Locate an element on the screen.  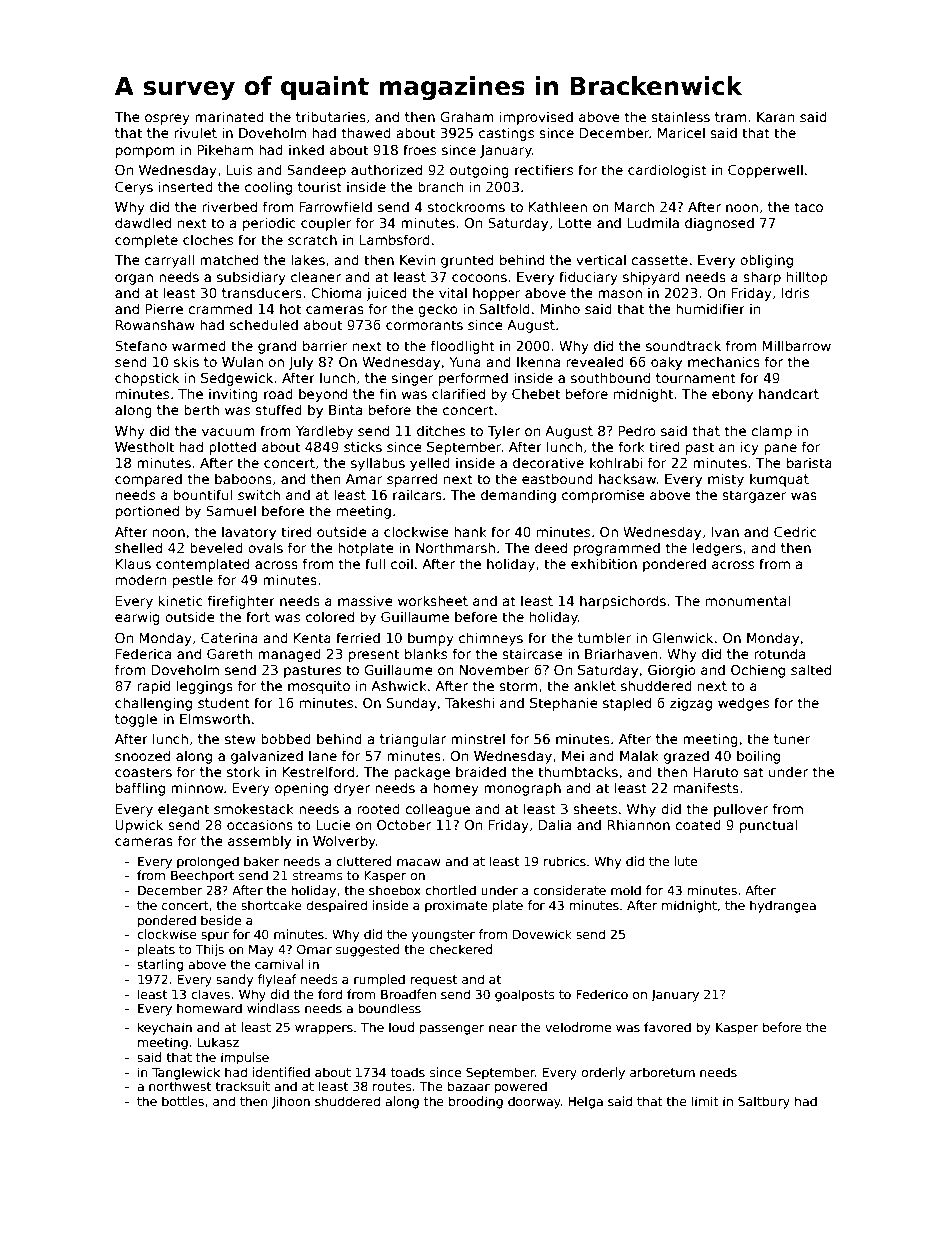
Karan is located at coordinates (775, 117).
